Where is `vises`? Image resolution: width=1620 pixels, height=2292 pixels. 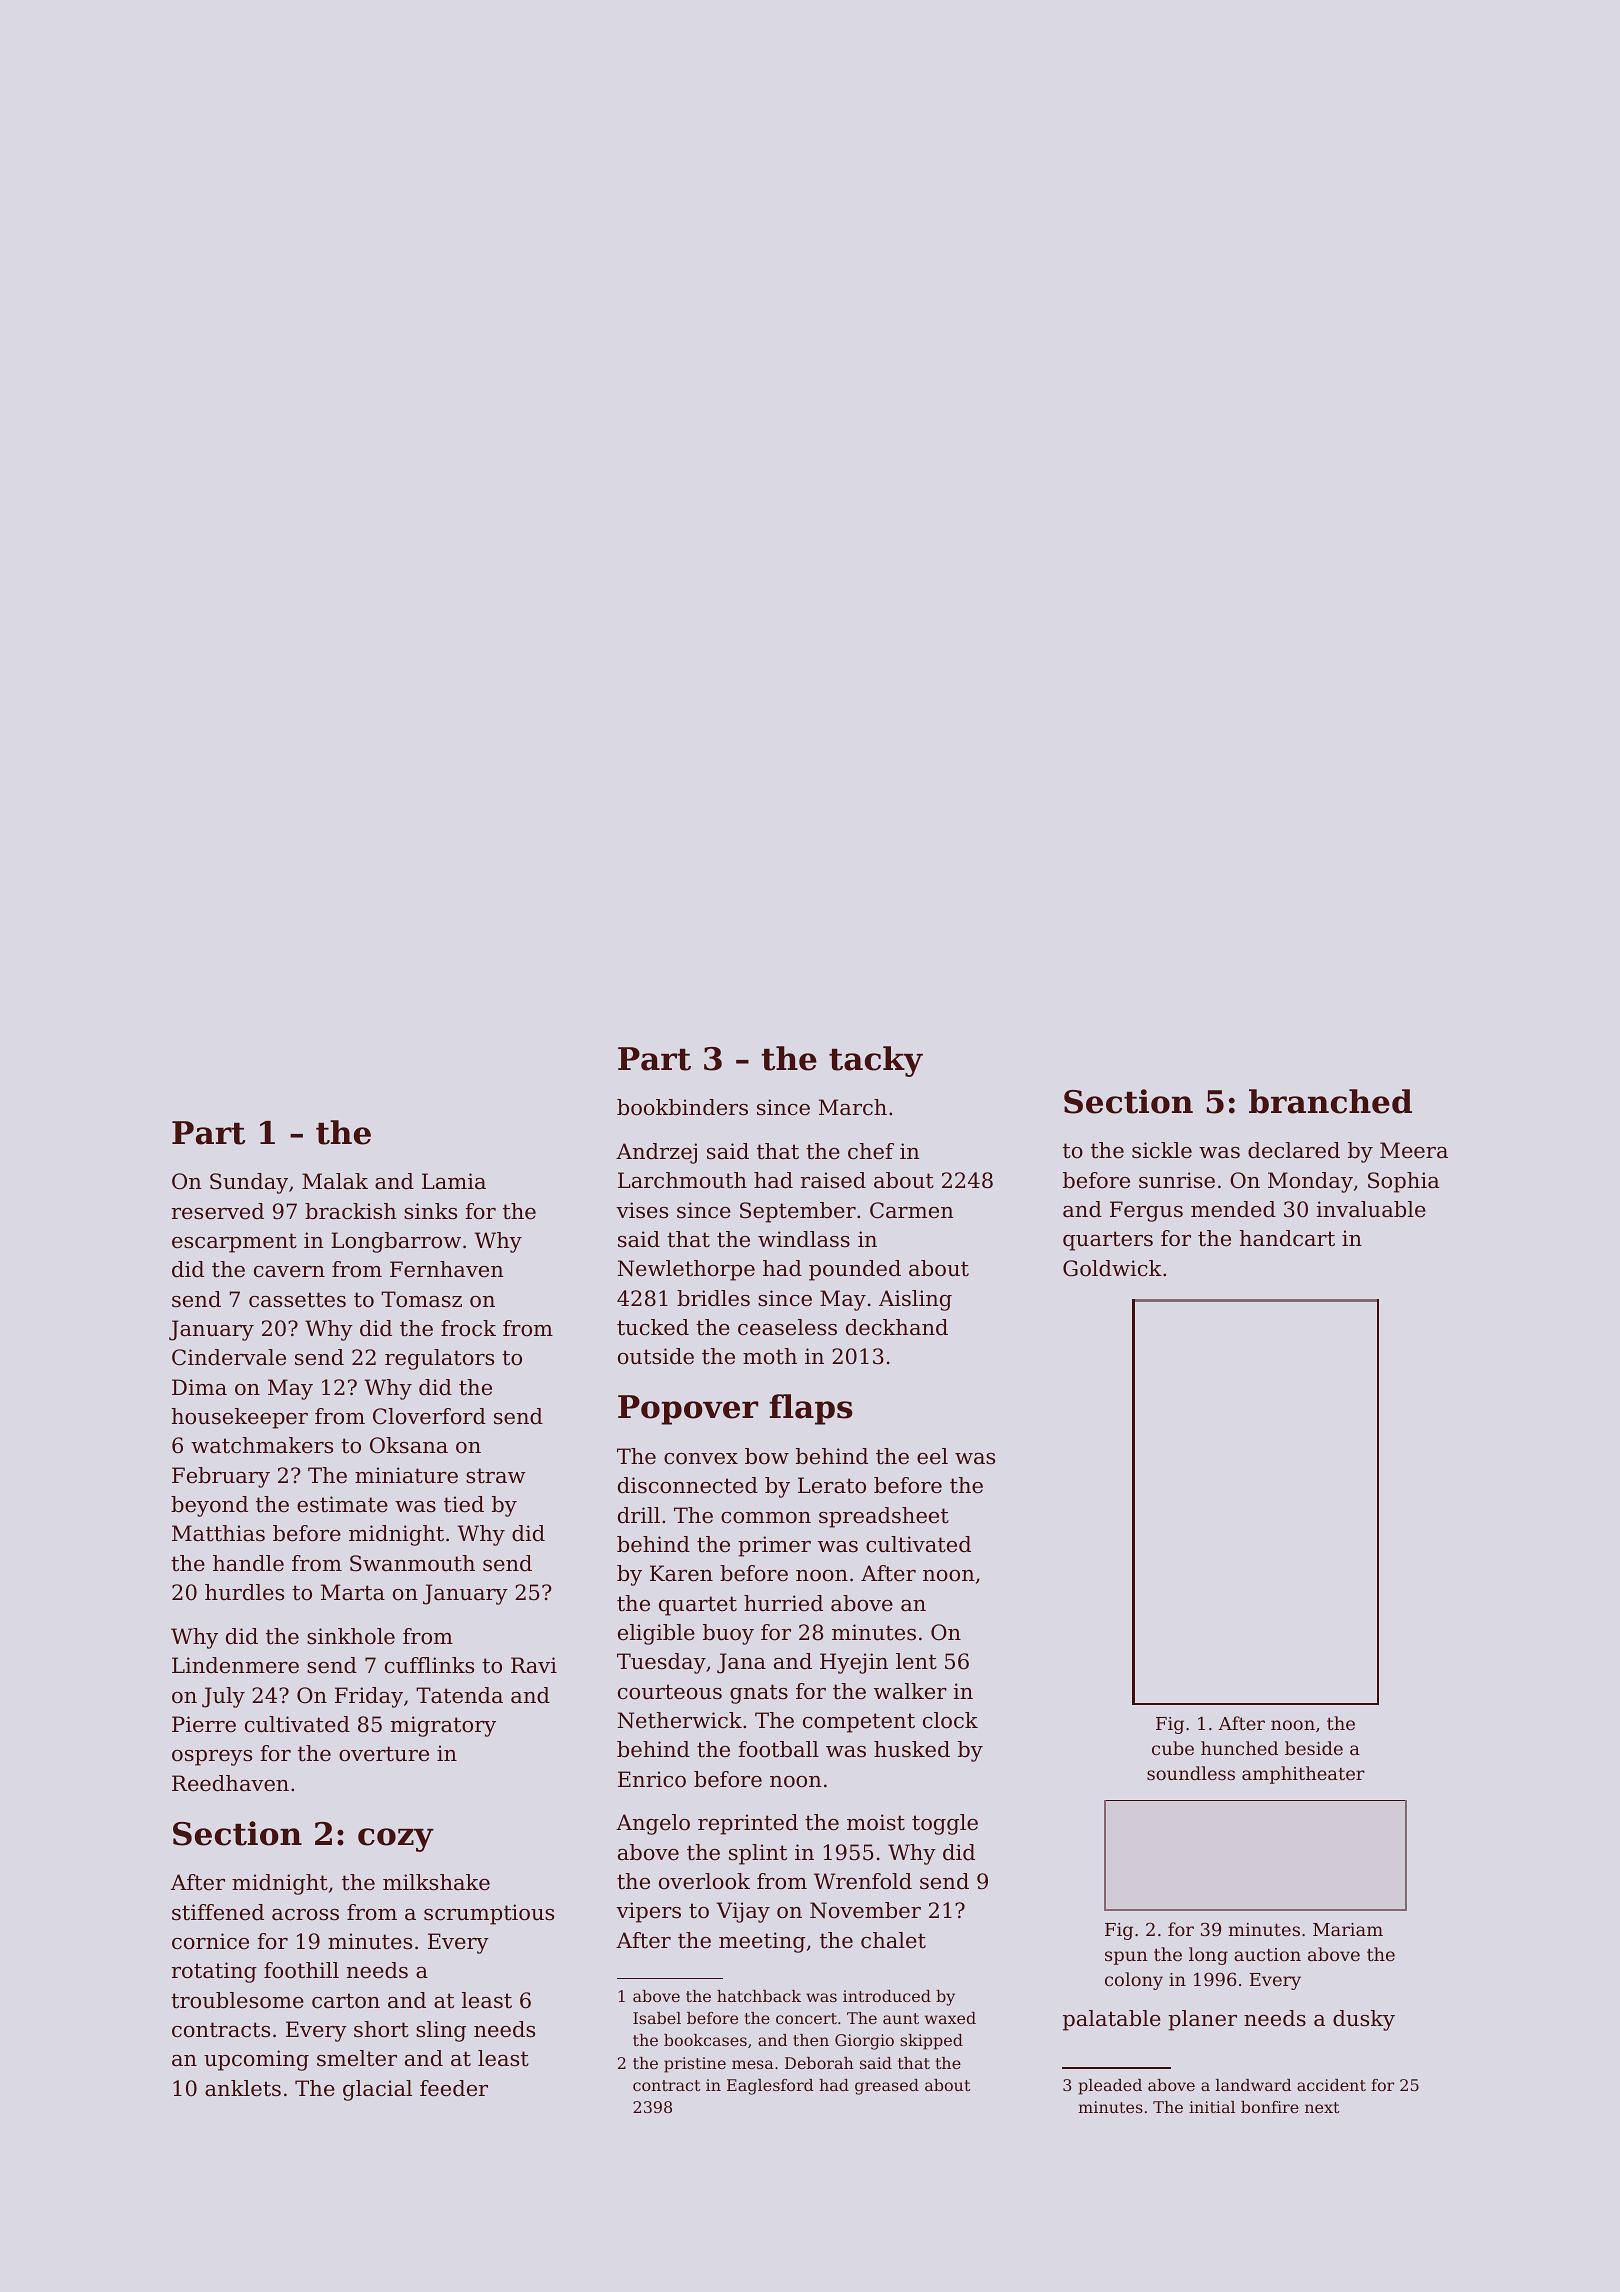 vises is located at coordinates (642, 1210).
